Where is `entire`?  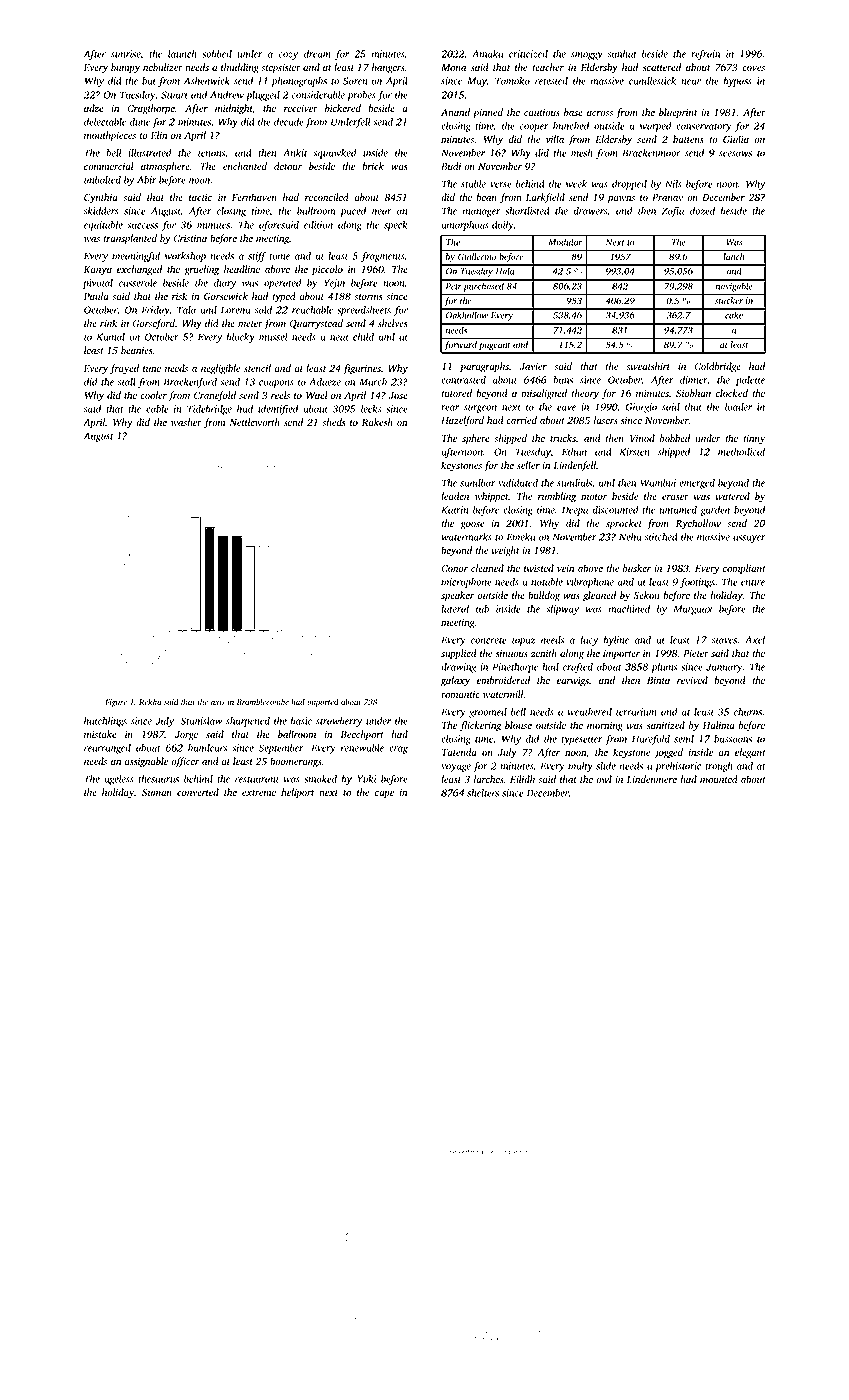 entire is located at coordinates (753, 582).
